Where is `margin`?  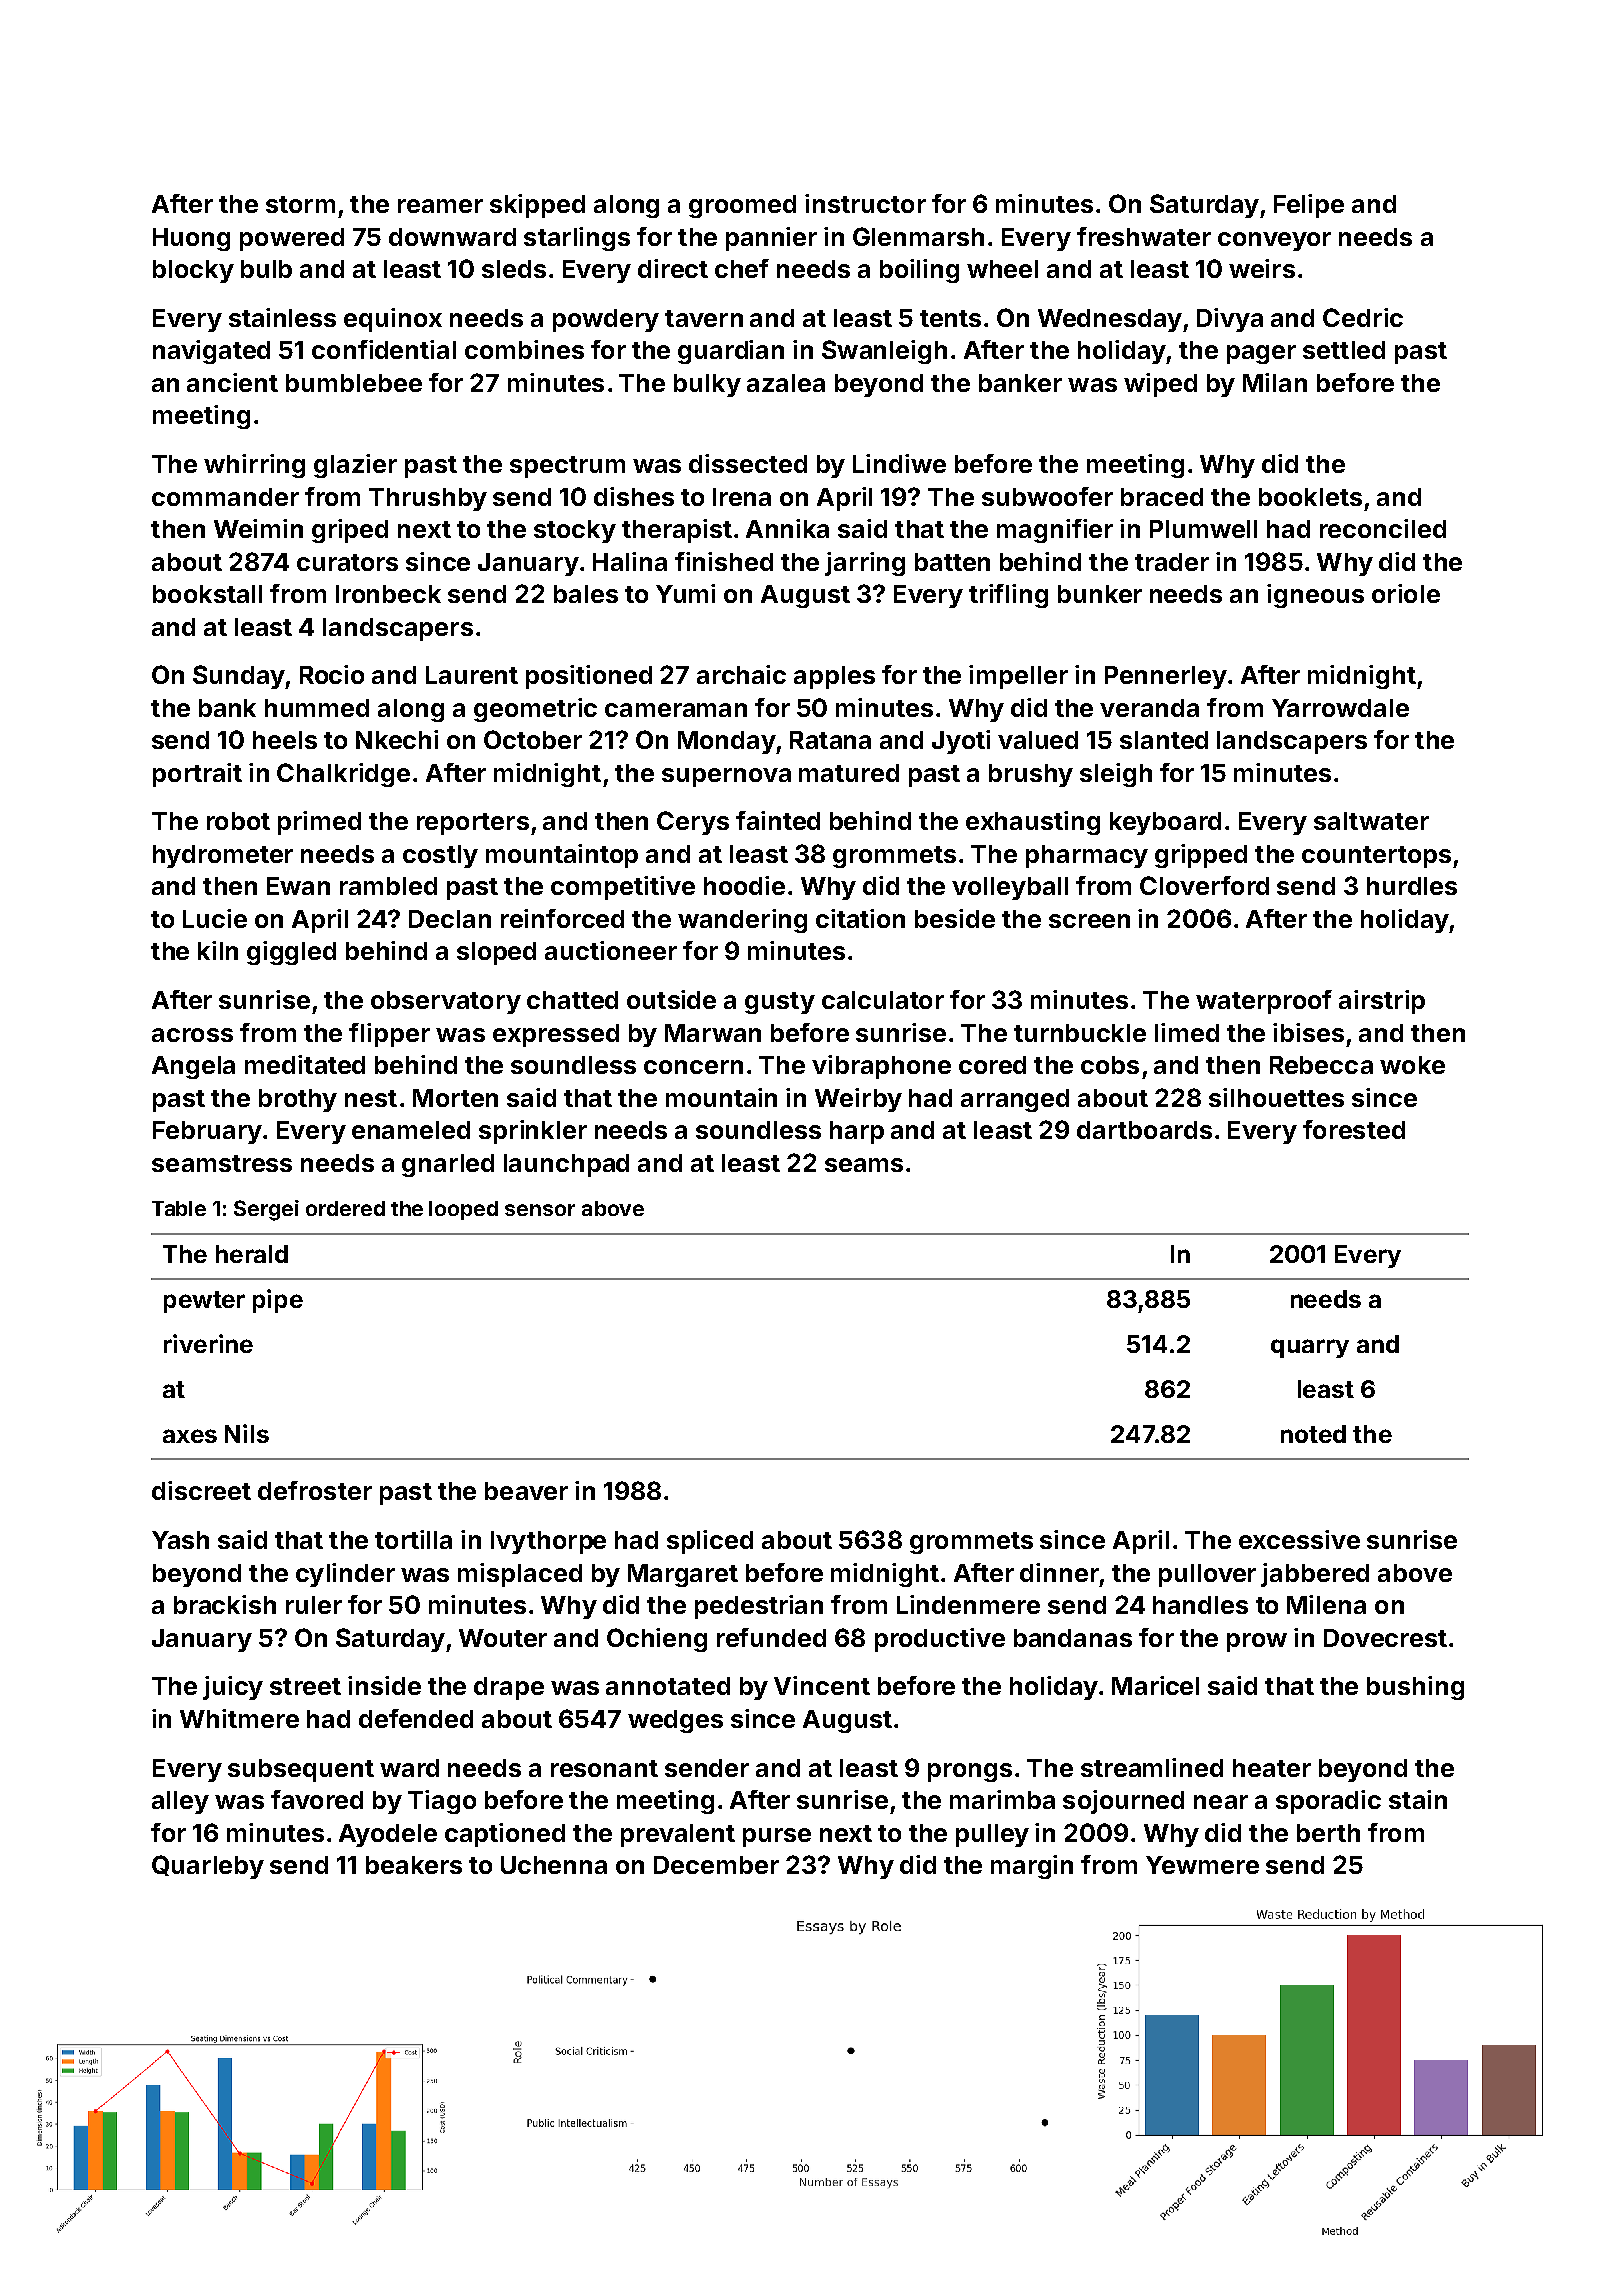
margin is located at coordinates (1032, 1867).
